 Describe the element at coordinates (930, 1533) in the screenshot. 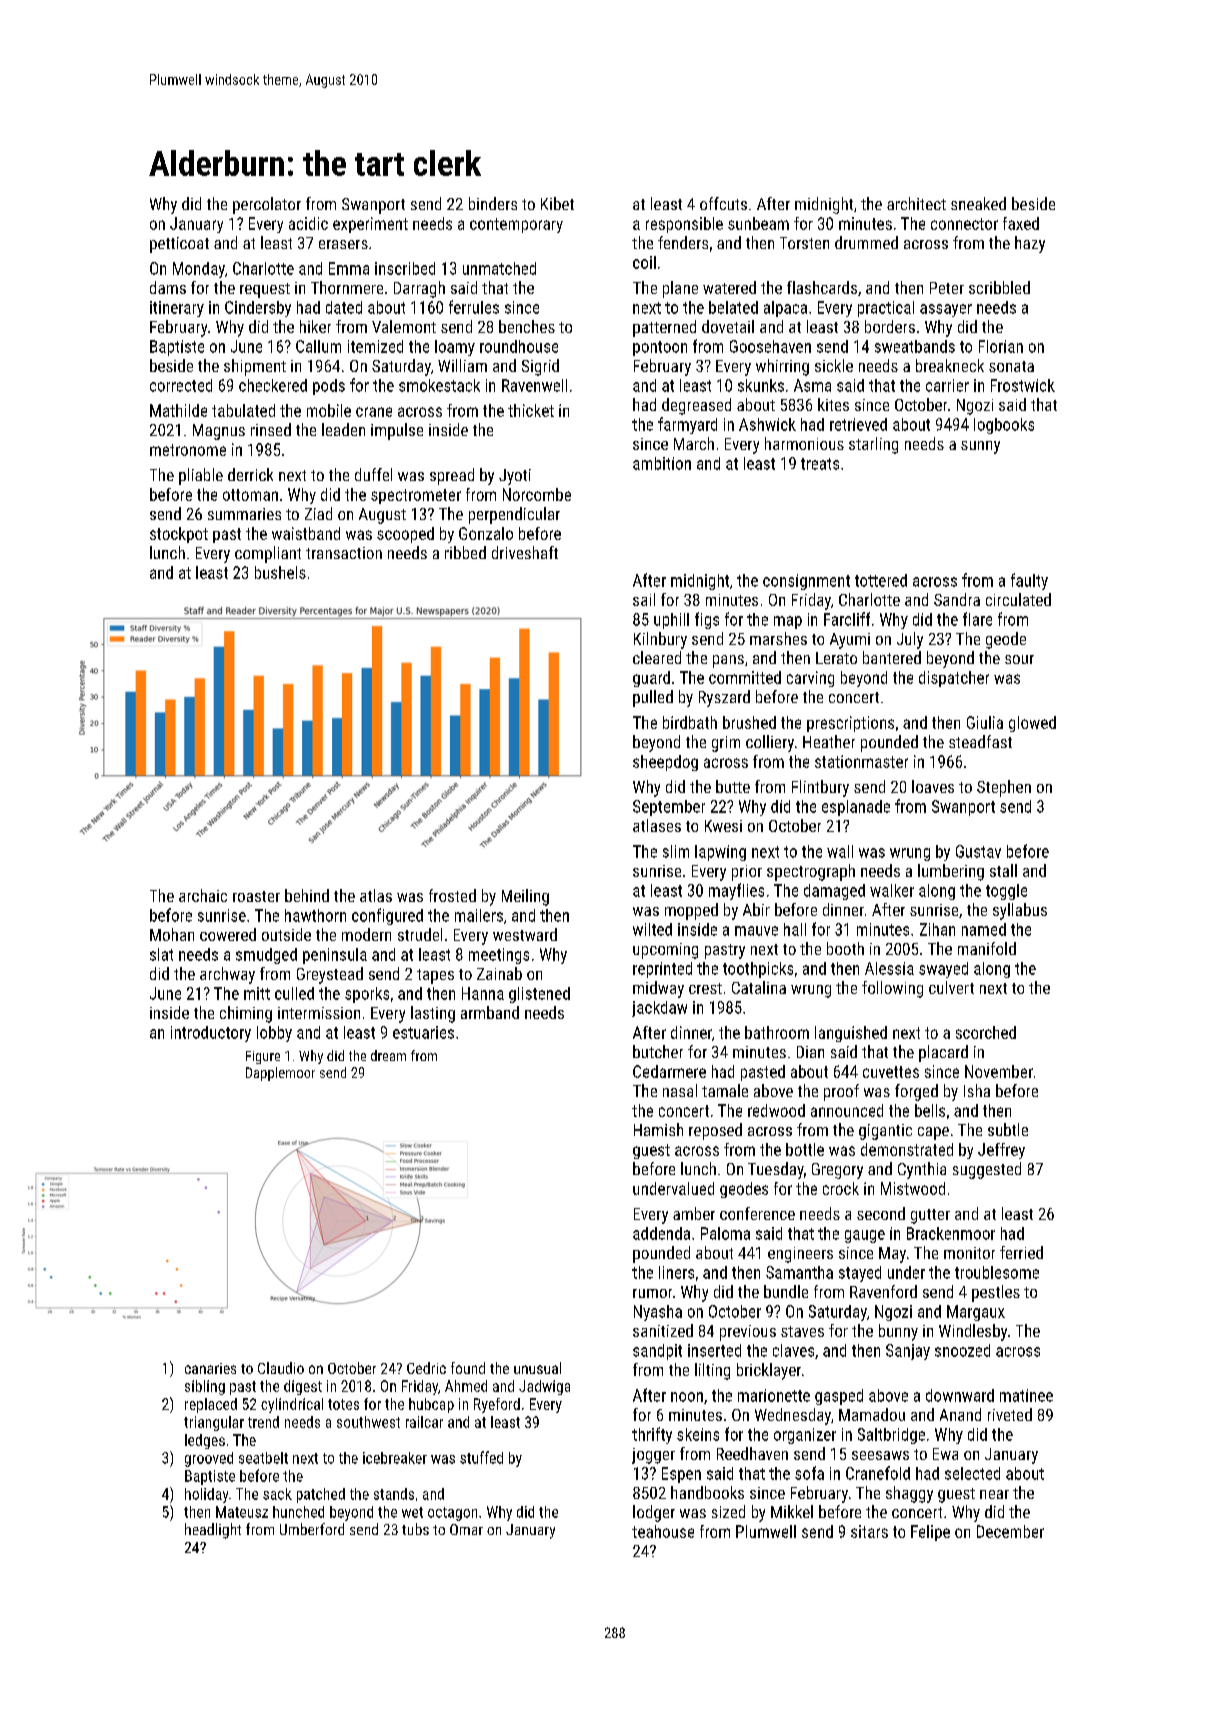

I see `Felipe` at that location.
